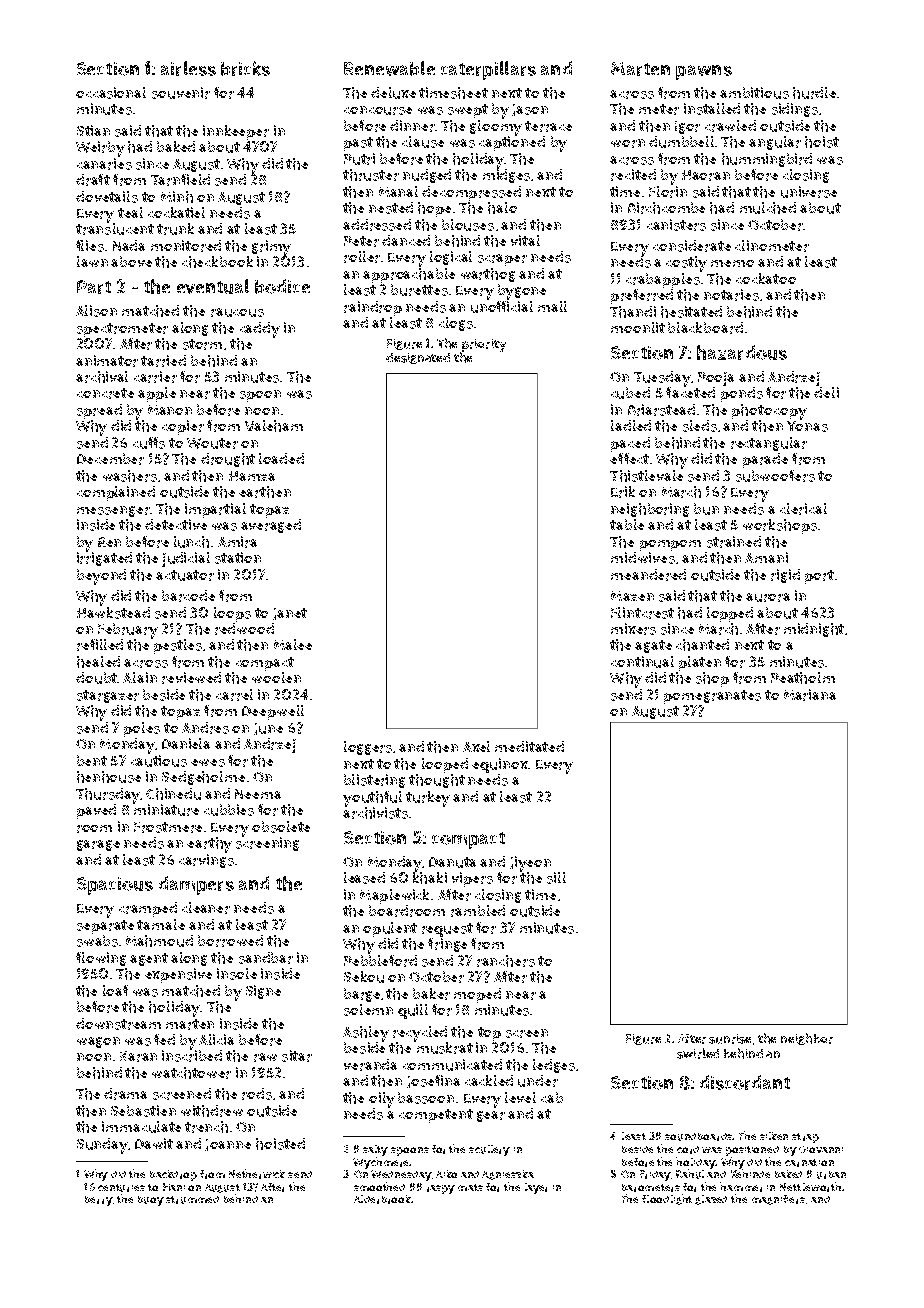 The height and width of the image is (1308, 924). Describe the element at coordinates (731, 295) in the image. I see `notaries` at that location.
